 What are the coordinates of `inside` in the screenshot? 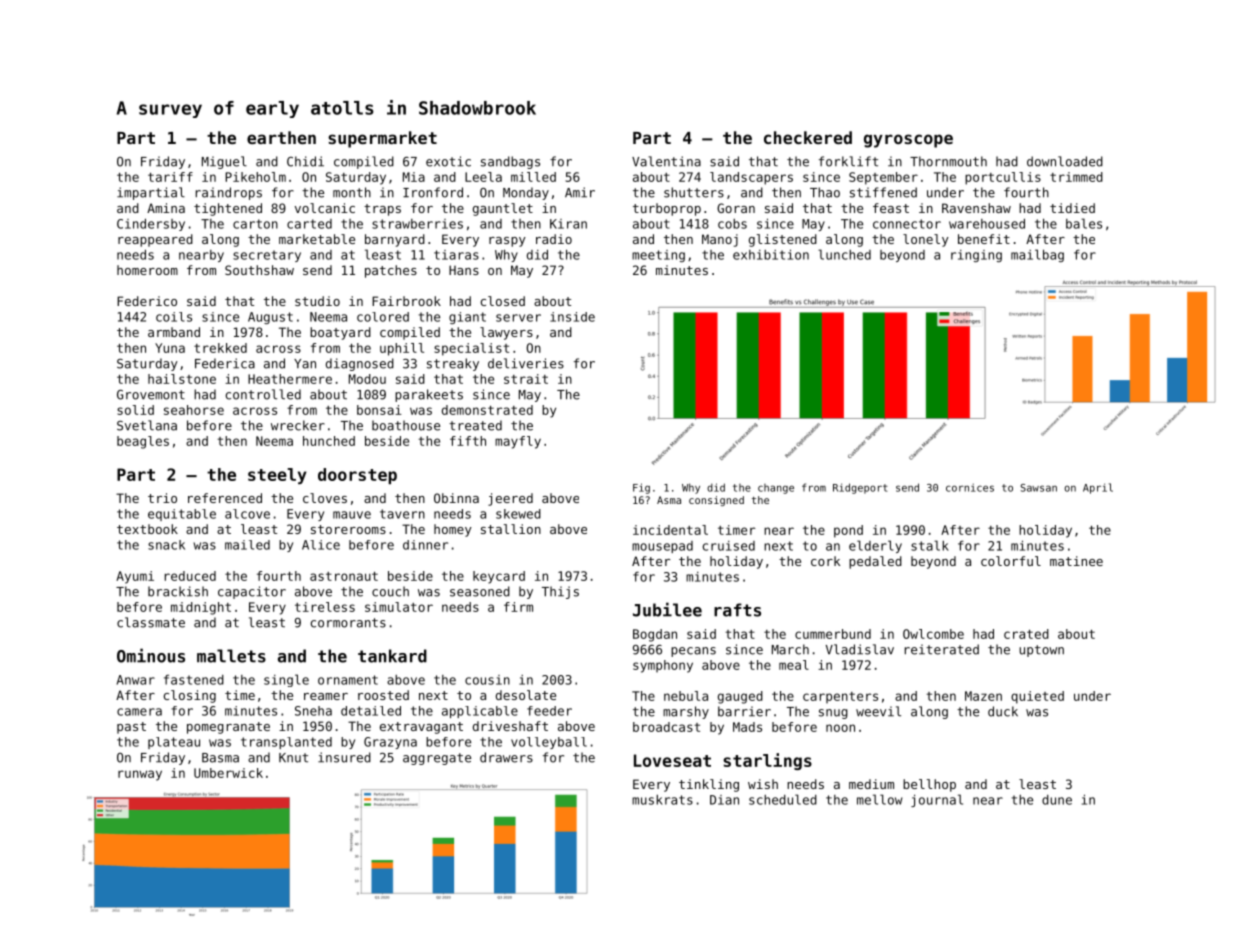 It's located at (572, 317).
